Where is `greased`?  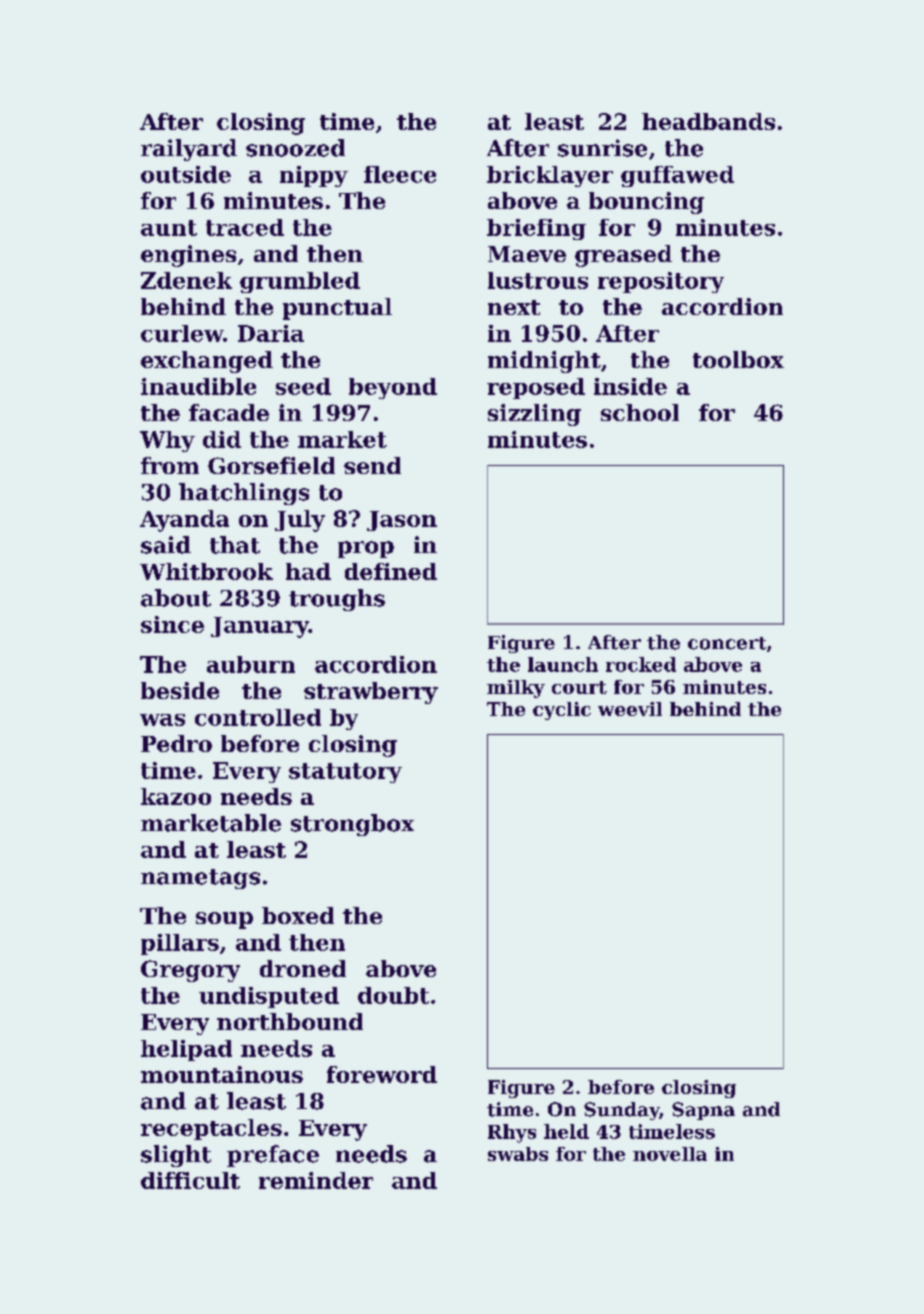 greased is located at coordinates (623, 256).
